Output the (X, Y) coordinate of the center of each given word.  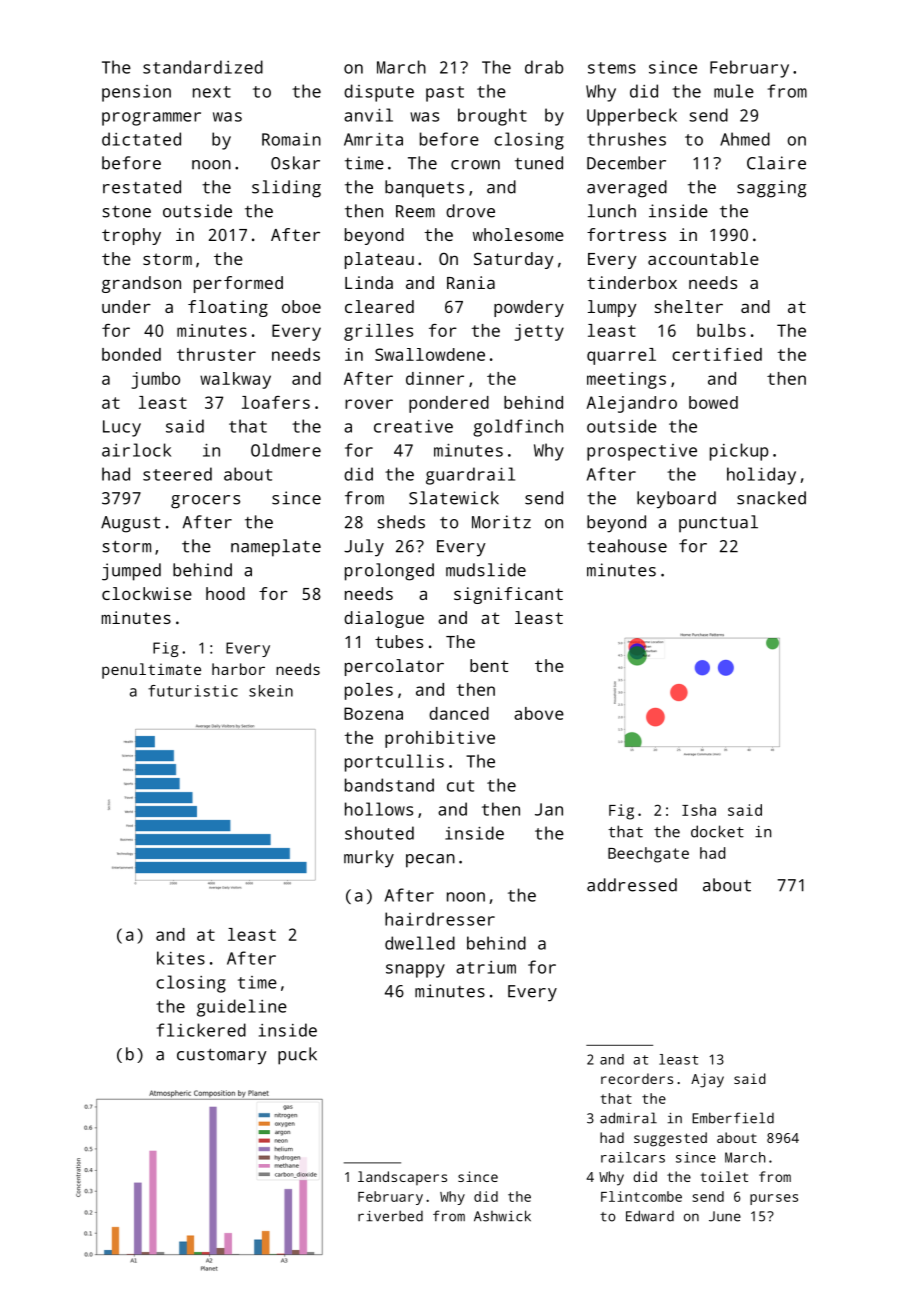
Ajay (707, 1080)
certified (717, 354)
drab (544, 67)
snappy (415, 971)
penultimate (151, 671)
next (212, 92)
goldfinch (518, 428)
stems (612, 68)
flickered (201, 1030)
